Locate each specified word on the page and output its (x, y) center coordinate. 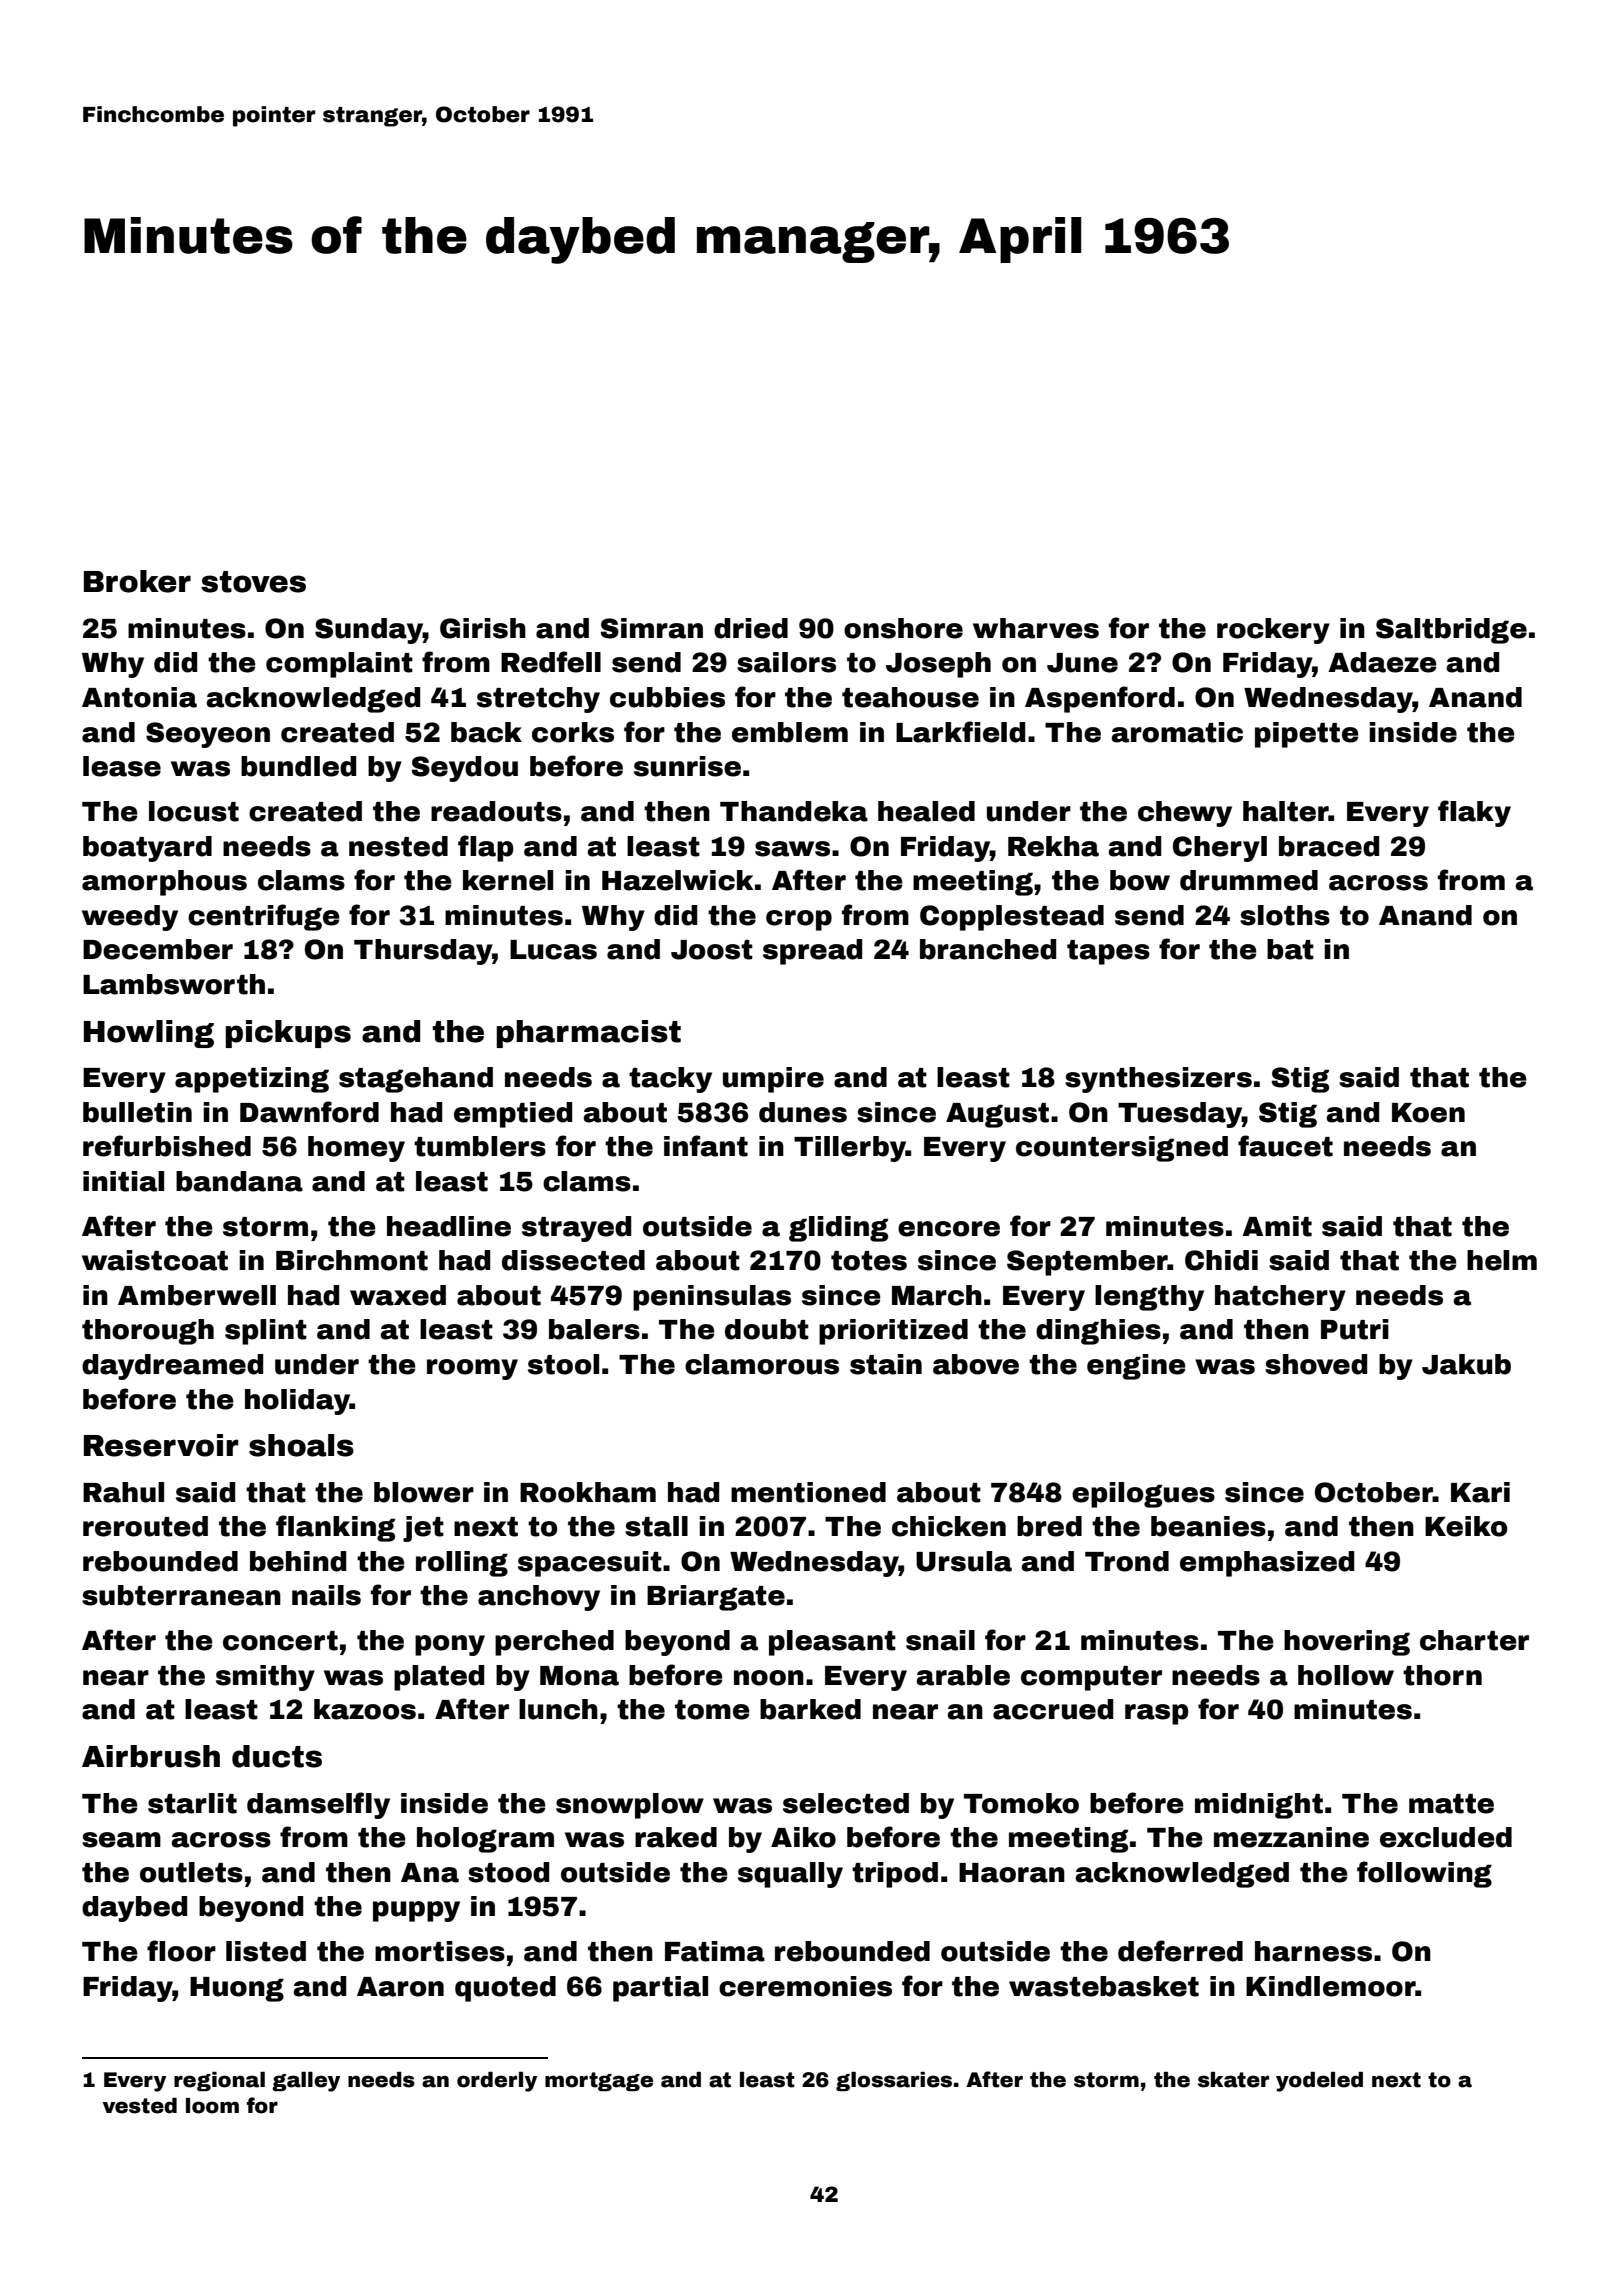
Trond (1127, 1561)
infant (706, 1146)
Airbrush (151, 1756)
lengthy (1149, 1298)
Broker (137, 581)
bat (1290, 949)
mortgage (599, 2081)
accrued (1053, 1709)
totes (869, 1261)
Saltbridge (1451, 631)
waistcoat (155, 1260)
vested (140, 2106)
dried (751, 628)
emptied (513, 1115)
